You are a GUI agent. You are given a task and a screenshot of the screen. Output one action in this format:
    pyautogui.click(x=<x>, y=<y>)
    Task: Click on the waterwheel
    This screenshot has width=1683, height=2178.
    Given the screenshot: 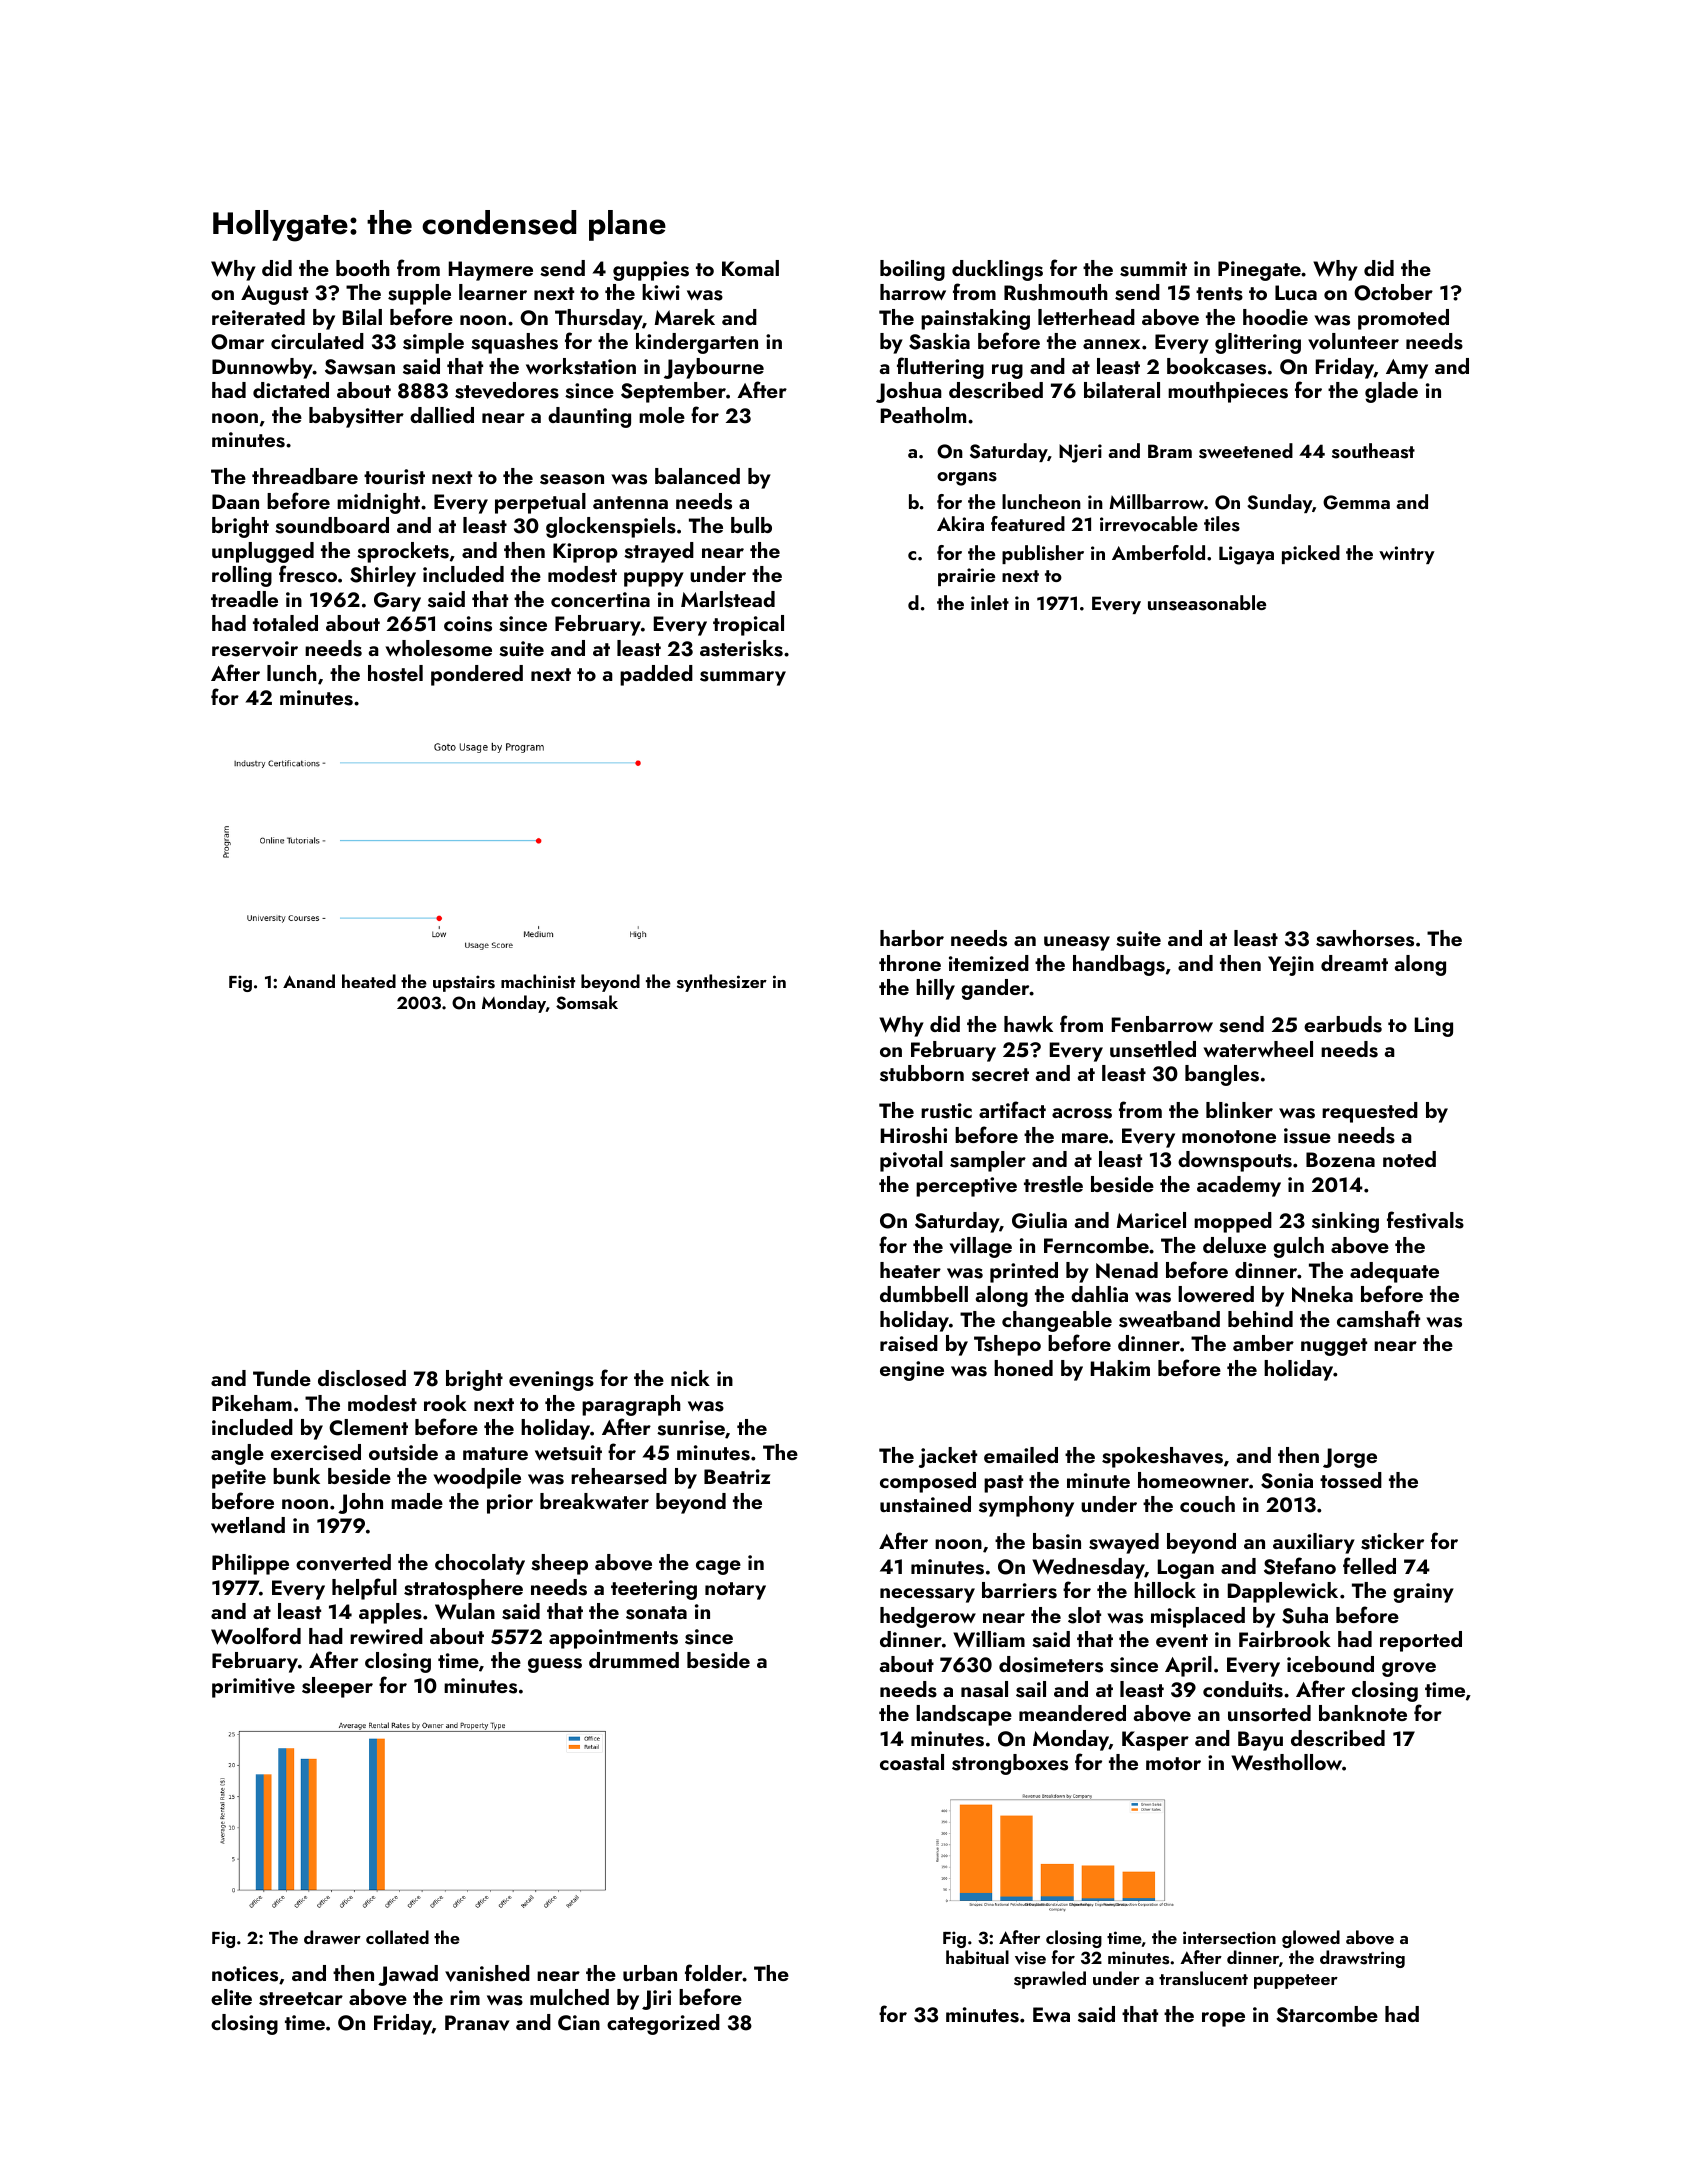 What is the action you would take?
    pyautogui.click(x=1258, y=1049)
